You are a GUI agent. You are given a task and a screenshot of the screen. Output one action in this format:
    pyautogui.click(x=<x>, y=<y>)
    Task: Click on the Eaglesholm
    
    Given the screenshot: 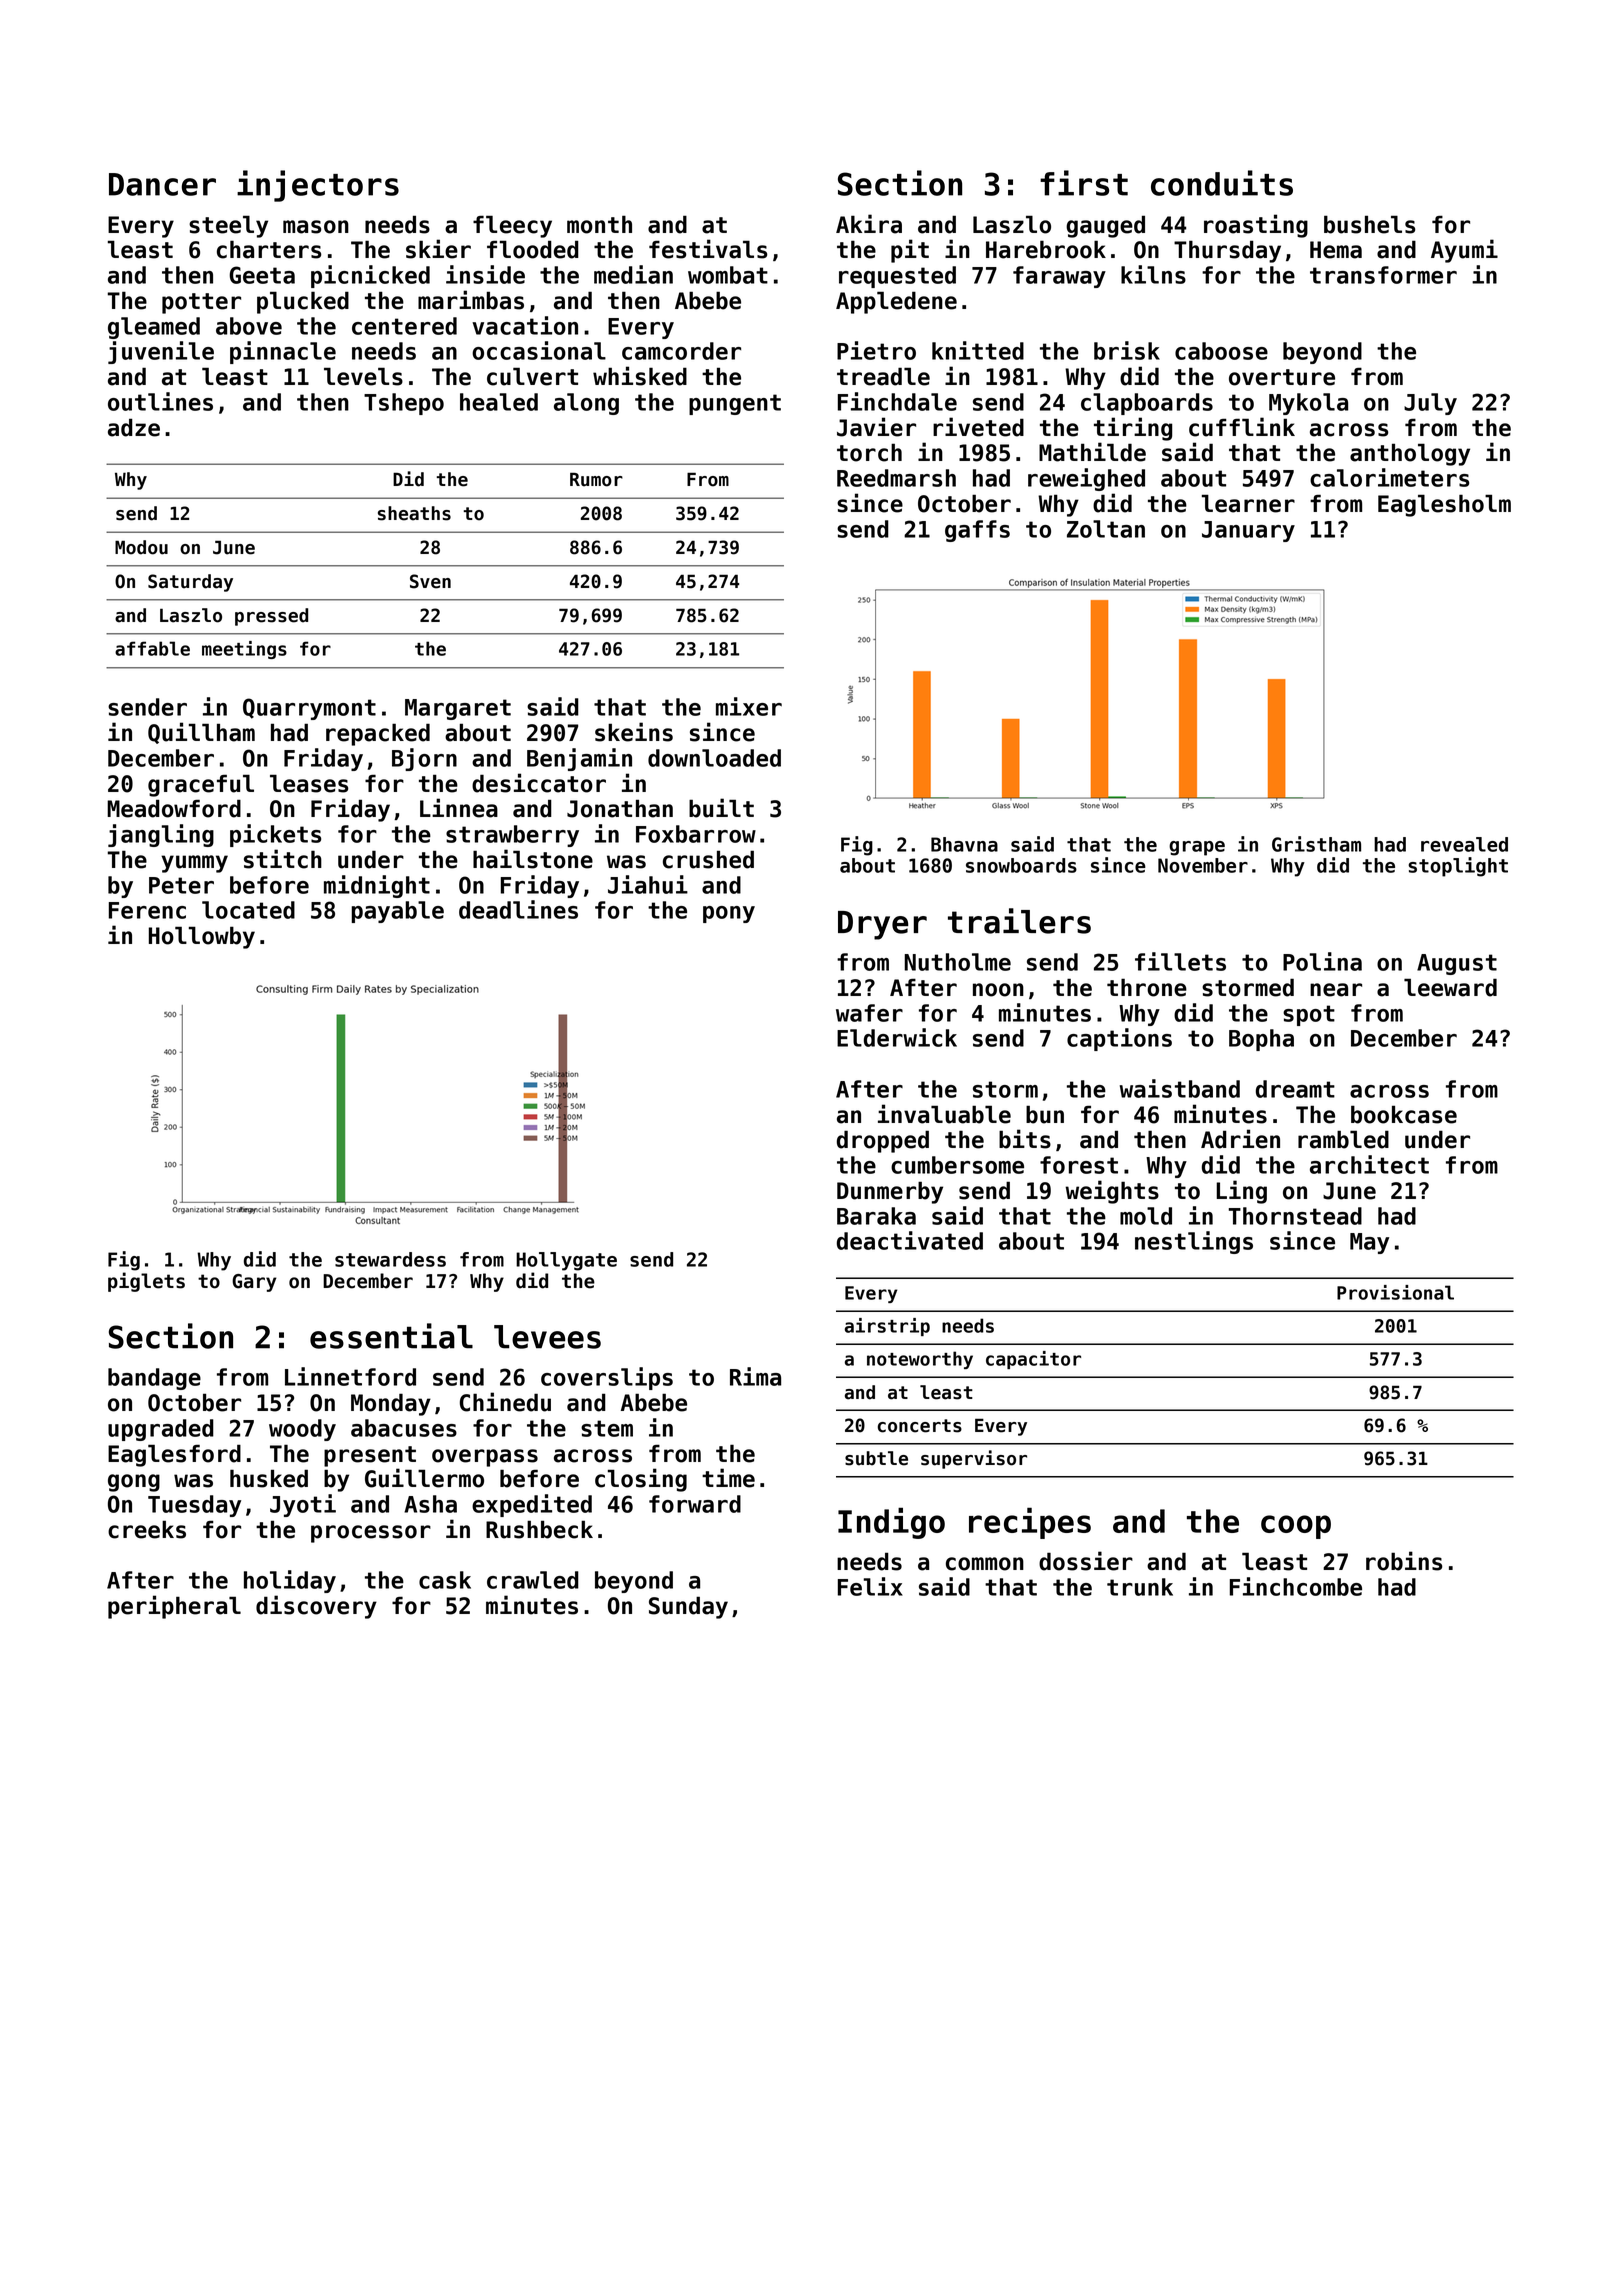 What is the action you would take?
    pyautogui.click(x=1444, y=505)
